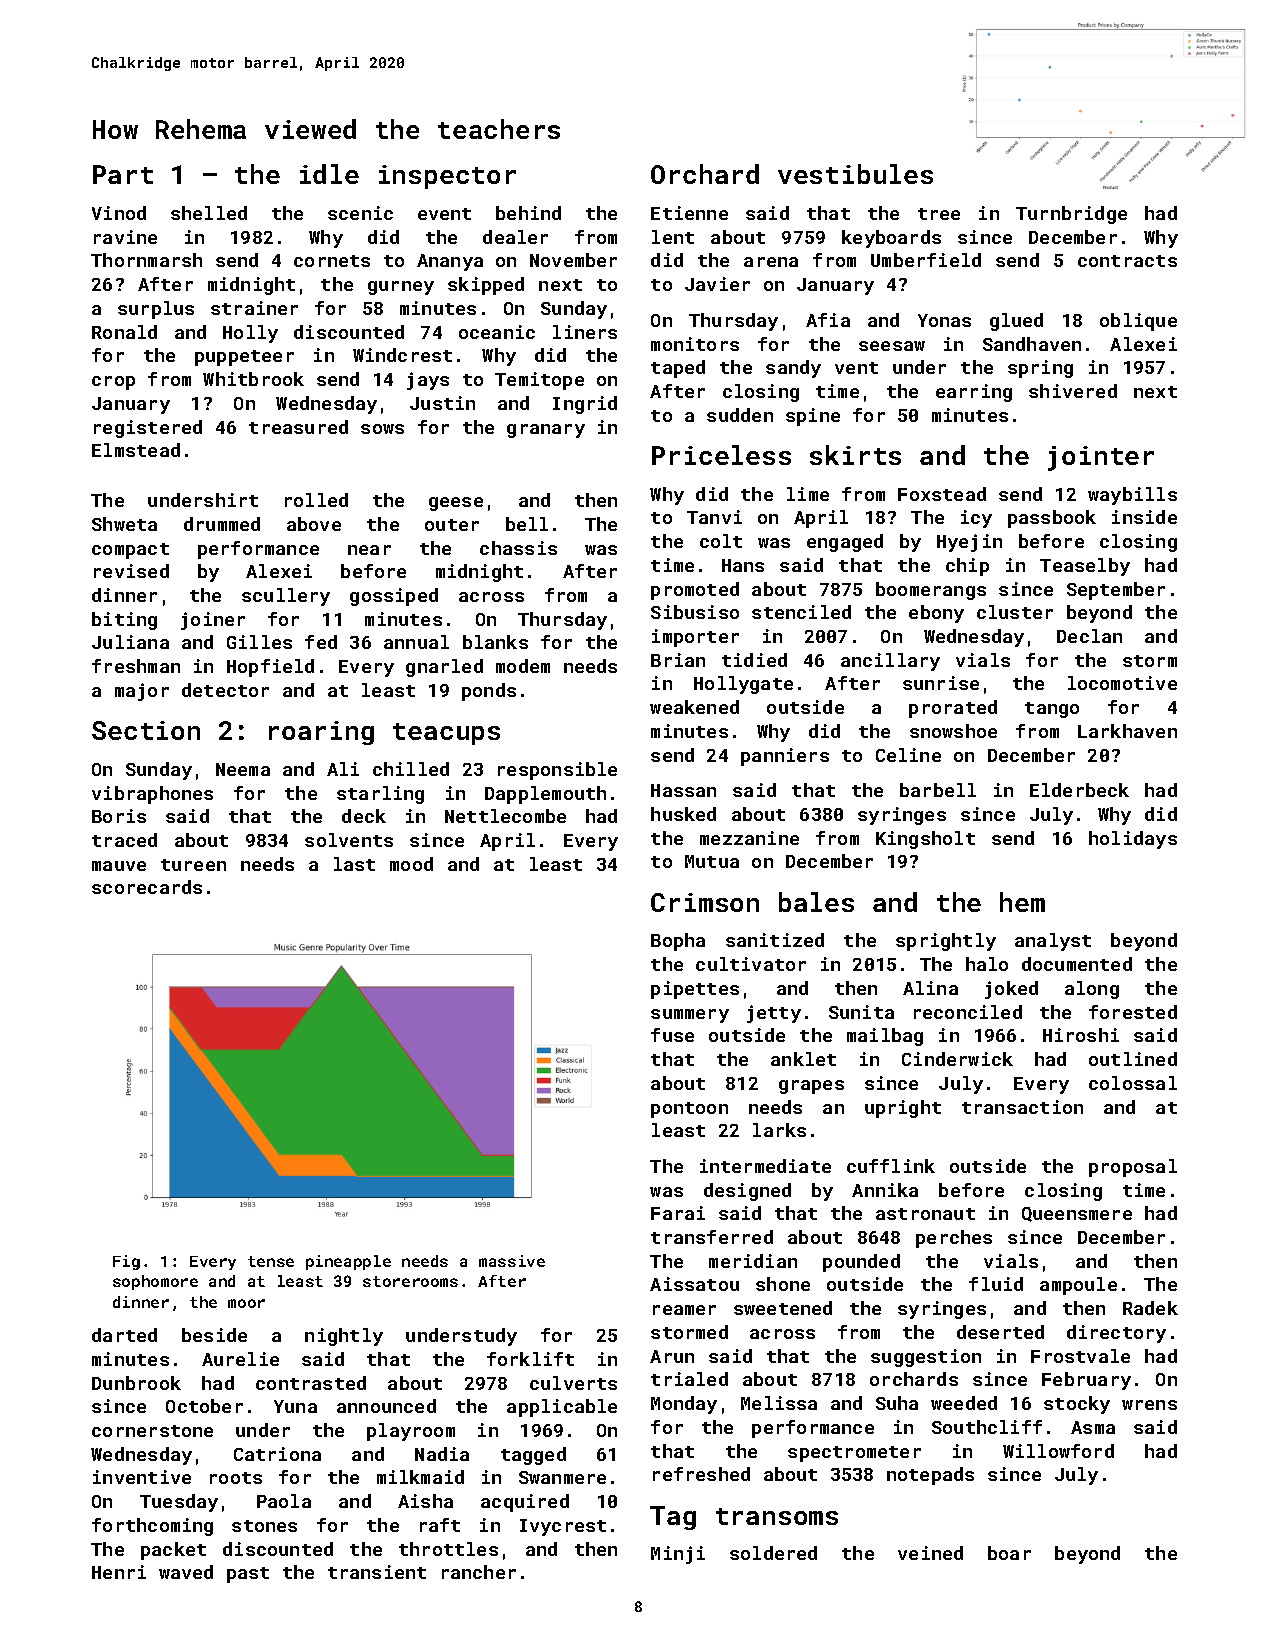 This document has width=1270, height=1644. What do you see at coordinates (689, 213) in the document?
I see `Etienne` at bounding box center [689, 213].
